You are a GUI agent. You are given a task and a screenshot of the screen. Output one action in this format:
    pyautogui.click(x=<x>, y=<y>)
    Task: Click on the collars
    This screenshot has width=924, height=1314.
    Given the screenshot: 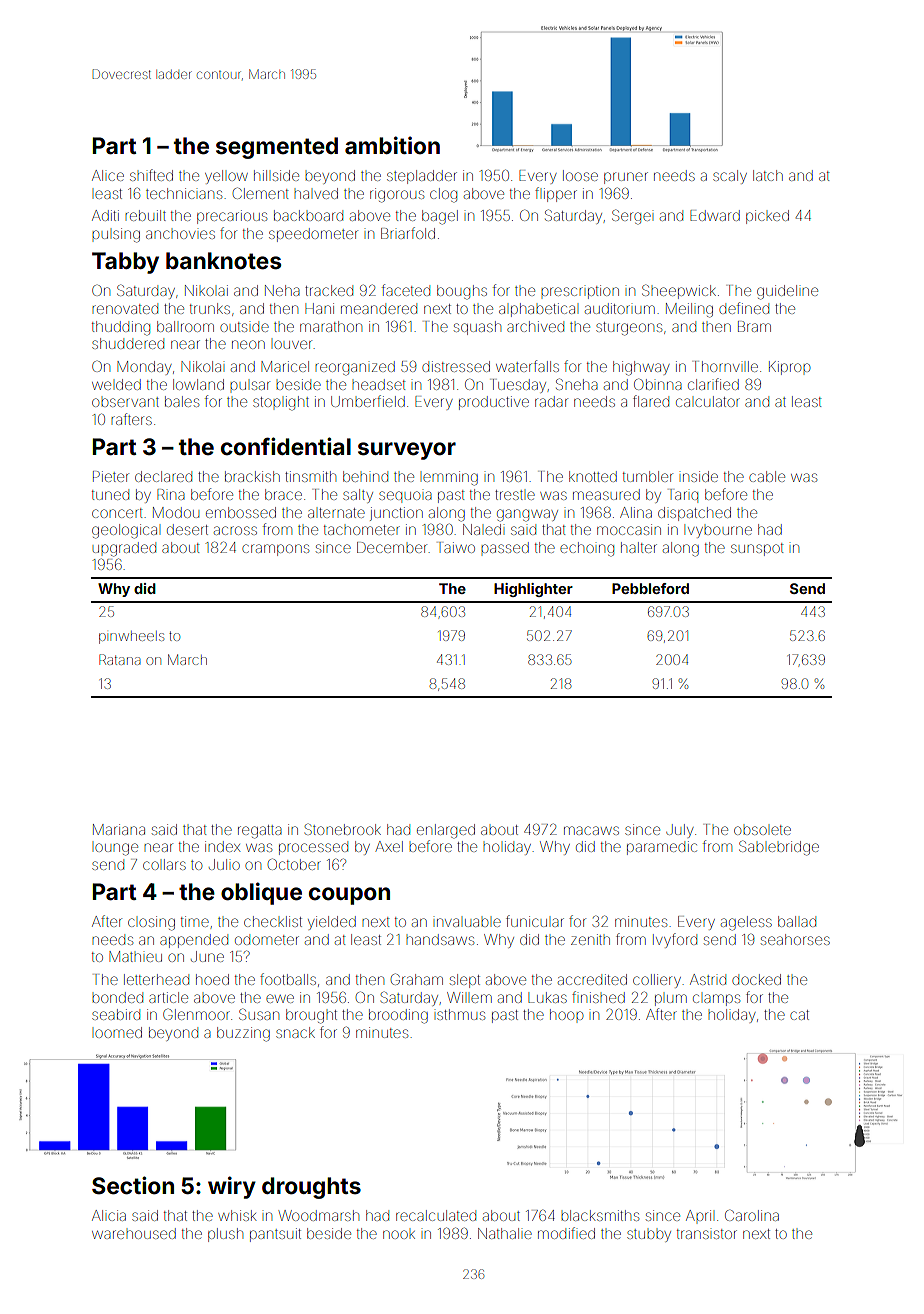 What is the action you would take?
    pyautogui.click(x=164, y=864)
